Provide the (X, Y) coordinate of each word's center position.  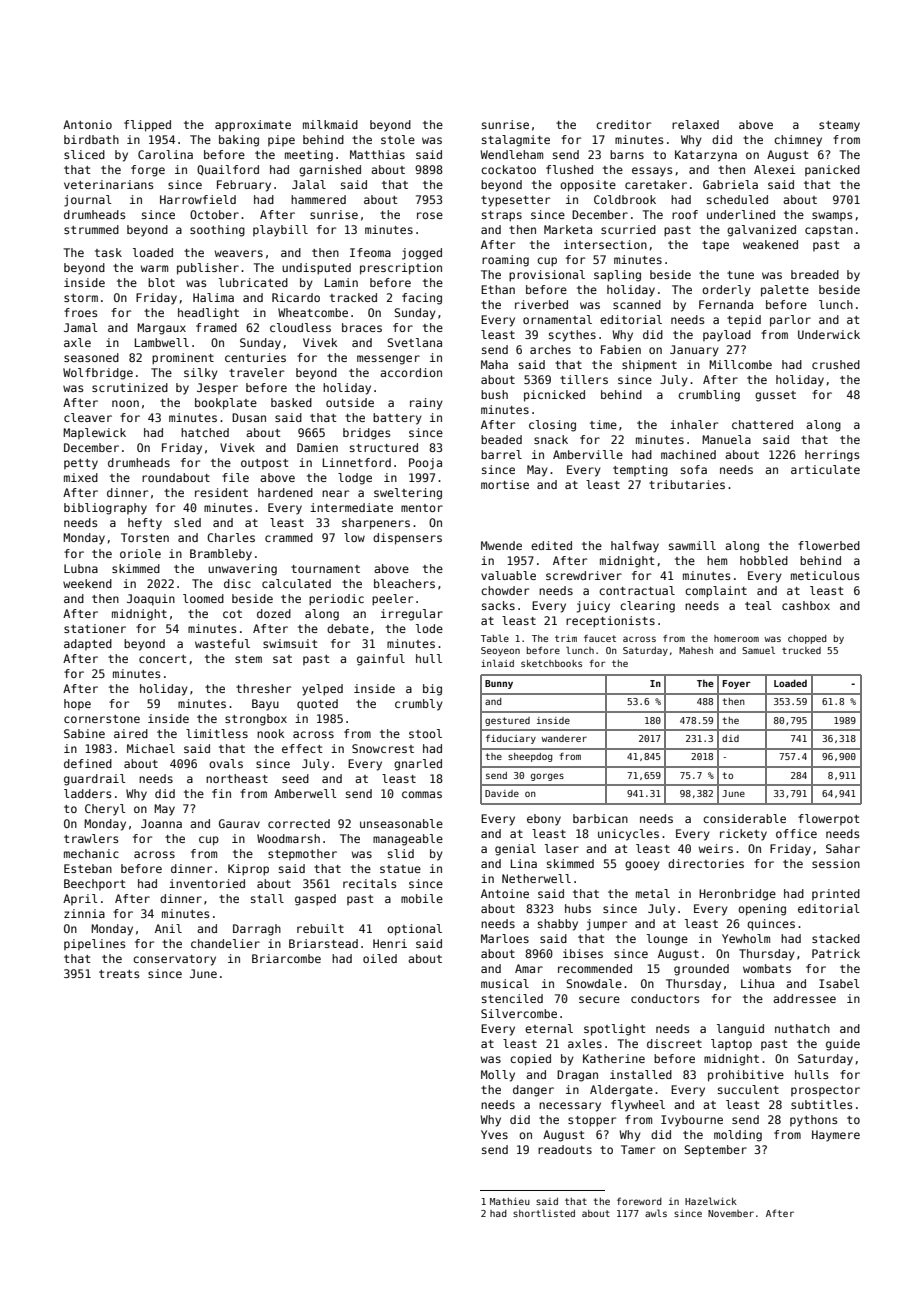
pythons (813, 1121)
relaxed (695, 124)
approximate (253, 126)
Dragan (577, 1076)
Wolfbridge (98, 374)
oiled (380, 958)
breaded (815, 274)
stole (398, 139)
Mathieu (510, 1201)
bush (494, 394)
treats (119, 974)
